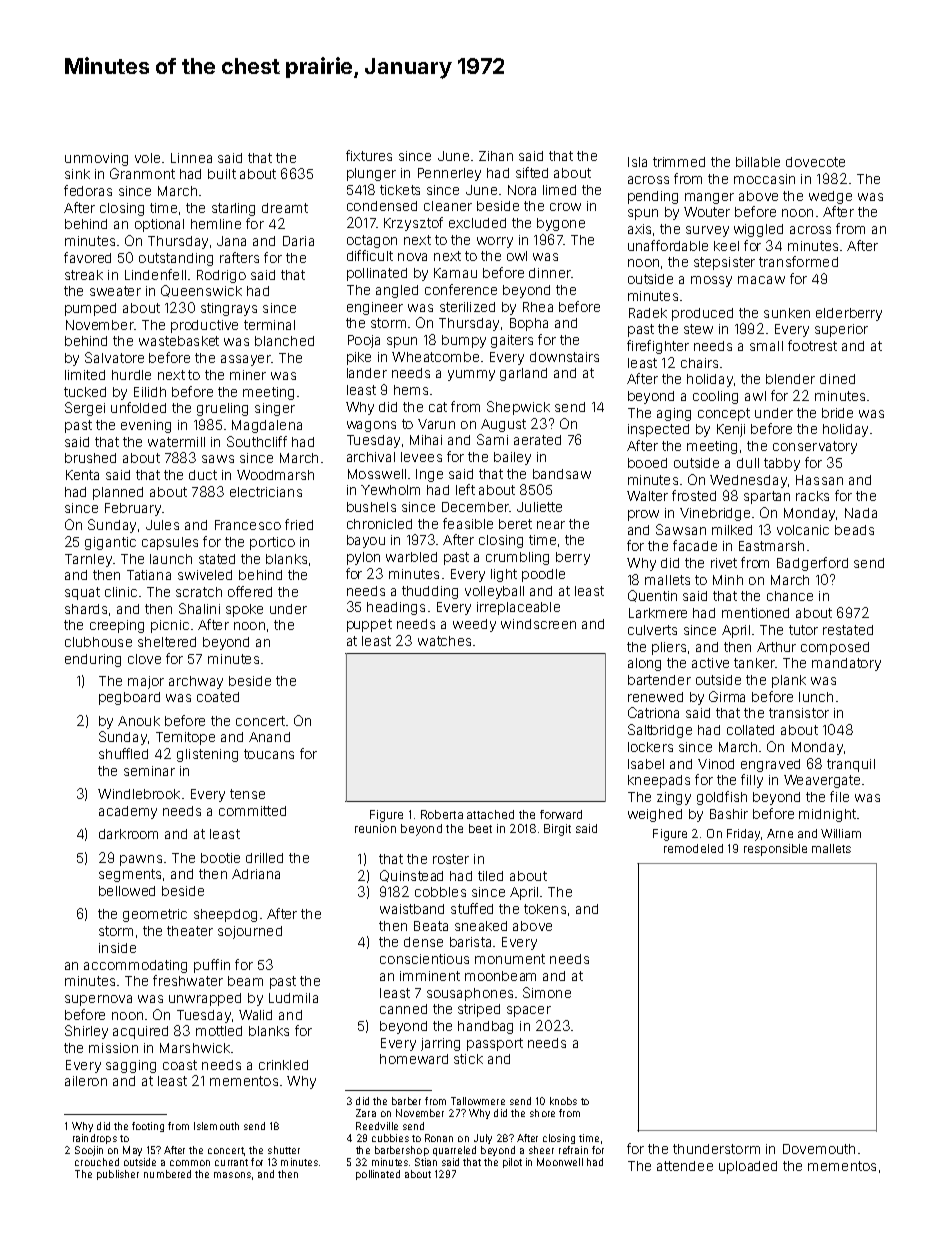  I want to click on Dovemouth, so click(819, 1149).
